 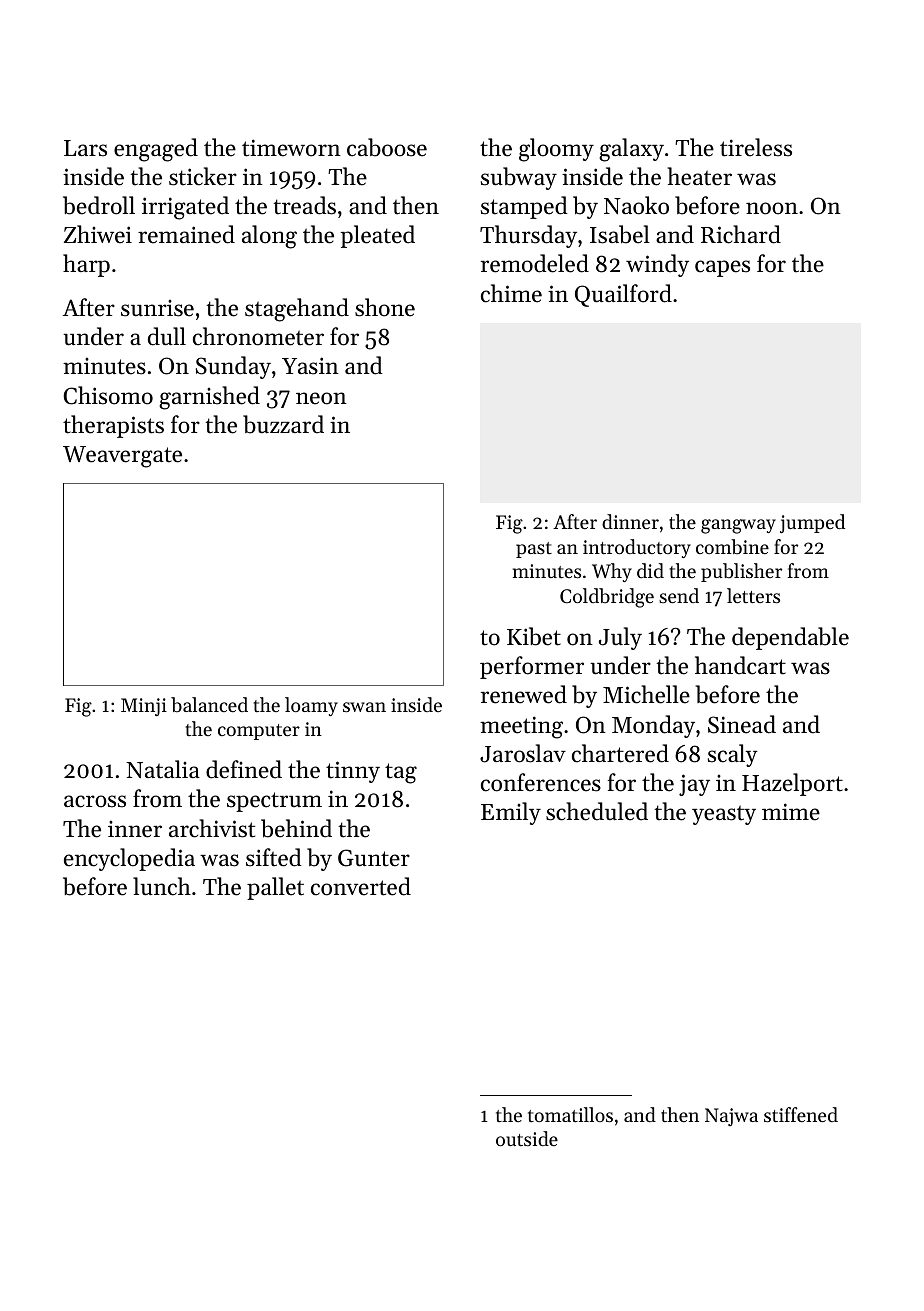 I want to click on stiffened, so click(x=801, y=1114).
